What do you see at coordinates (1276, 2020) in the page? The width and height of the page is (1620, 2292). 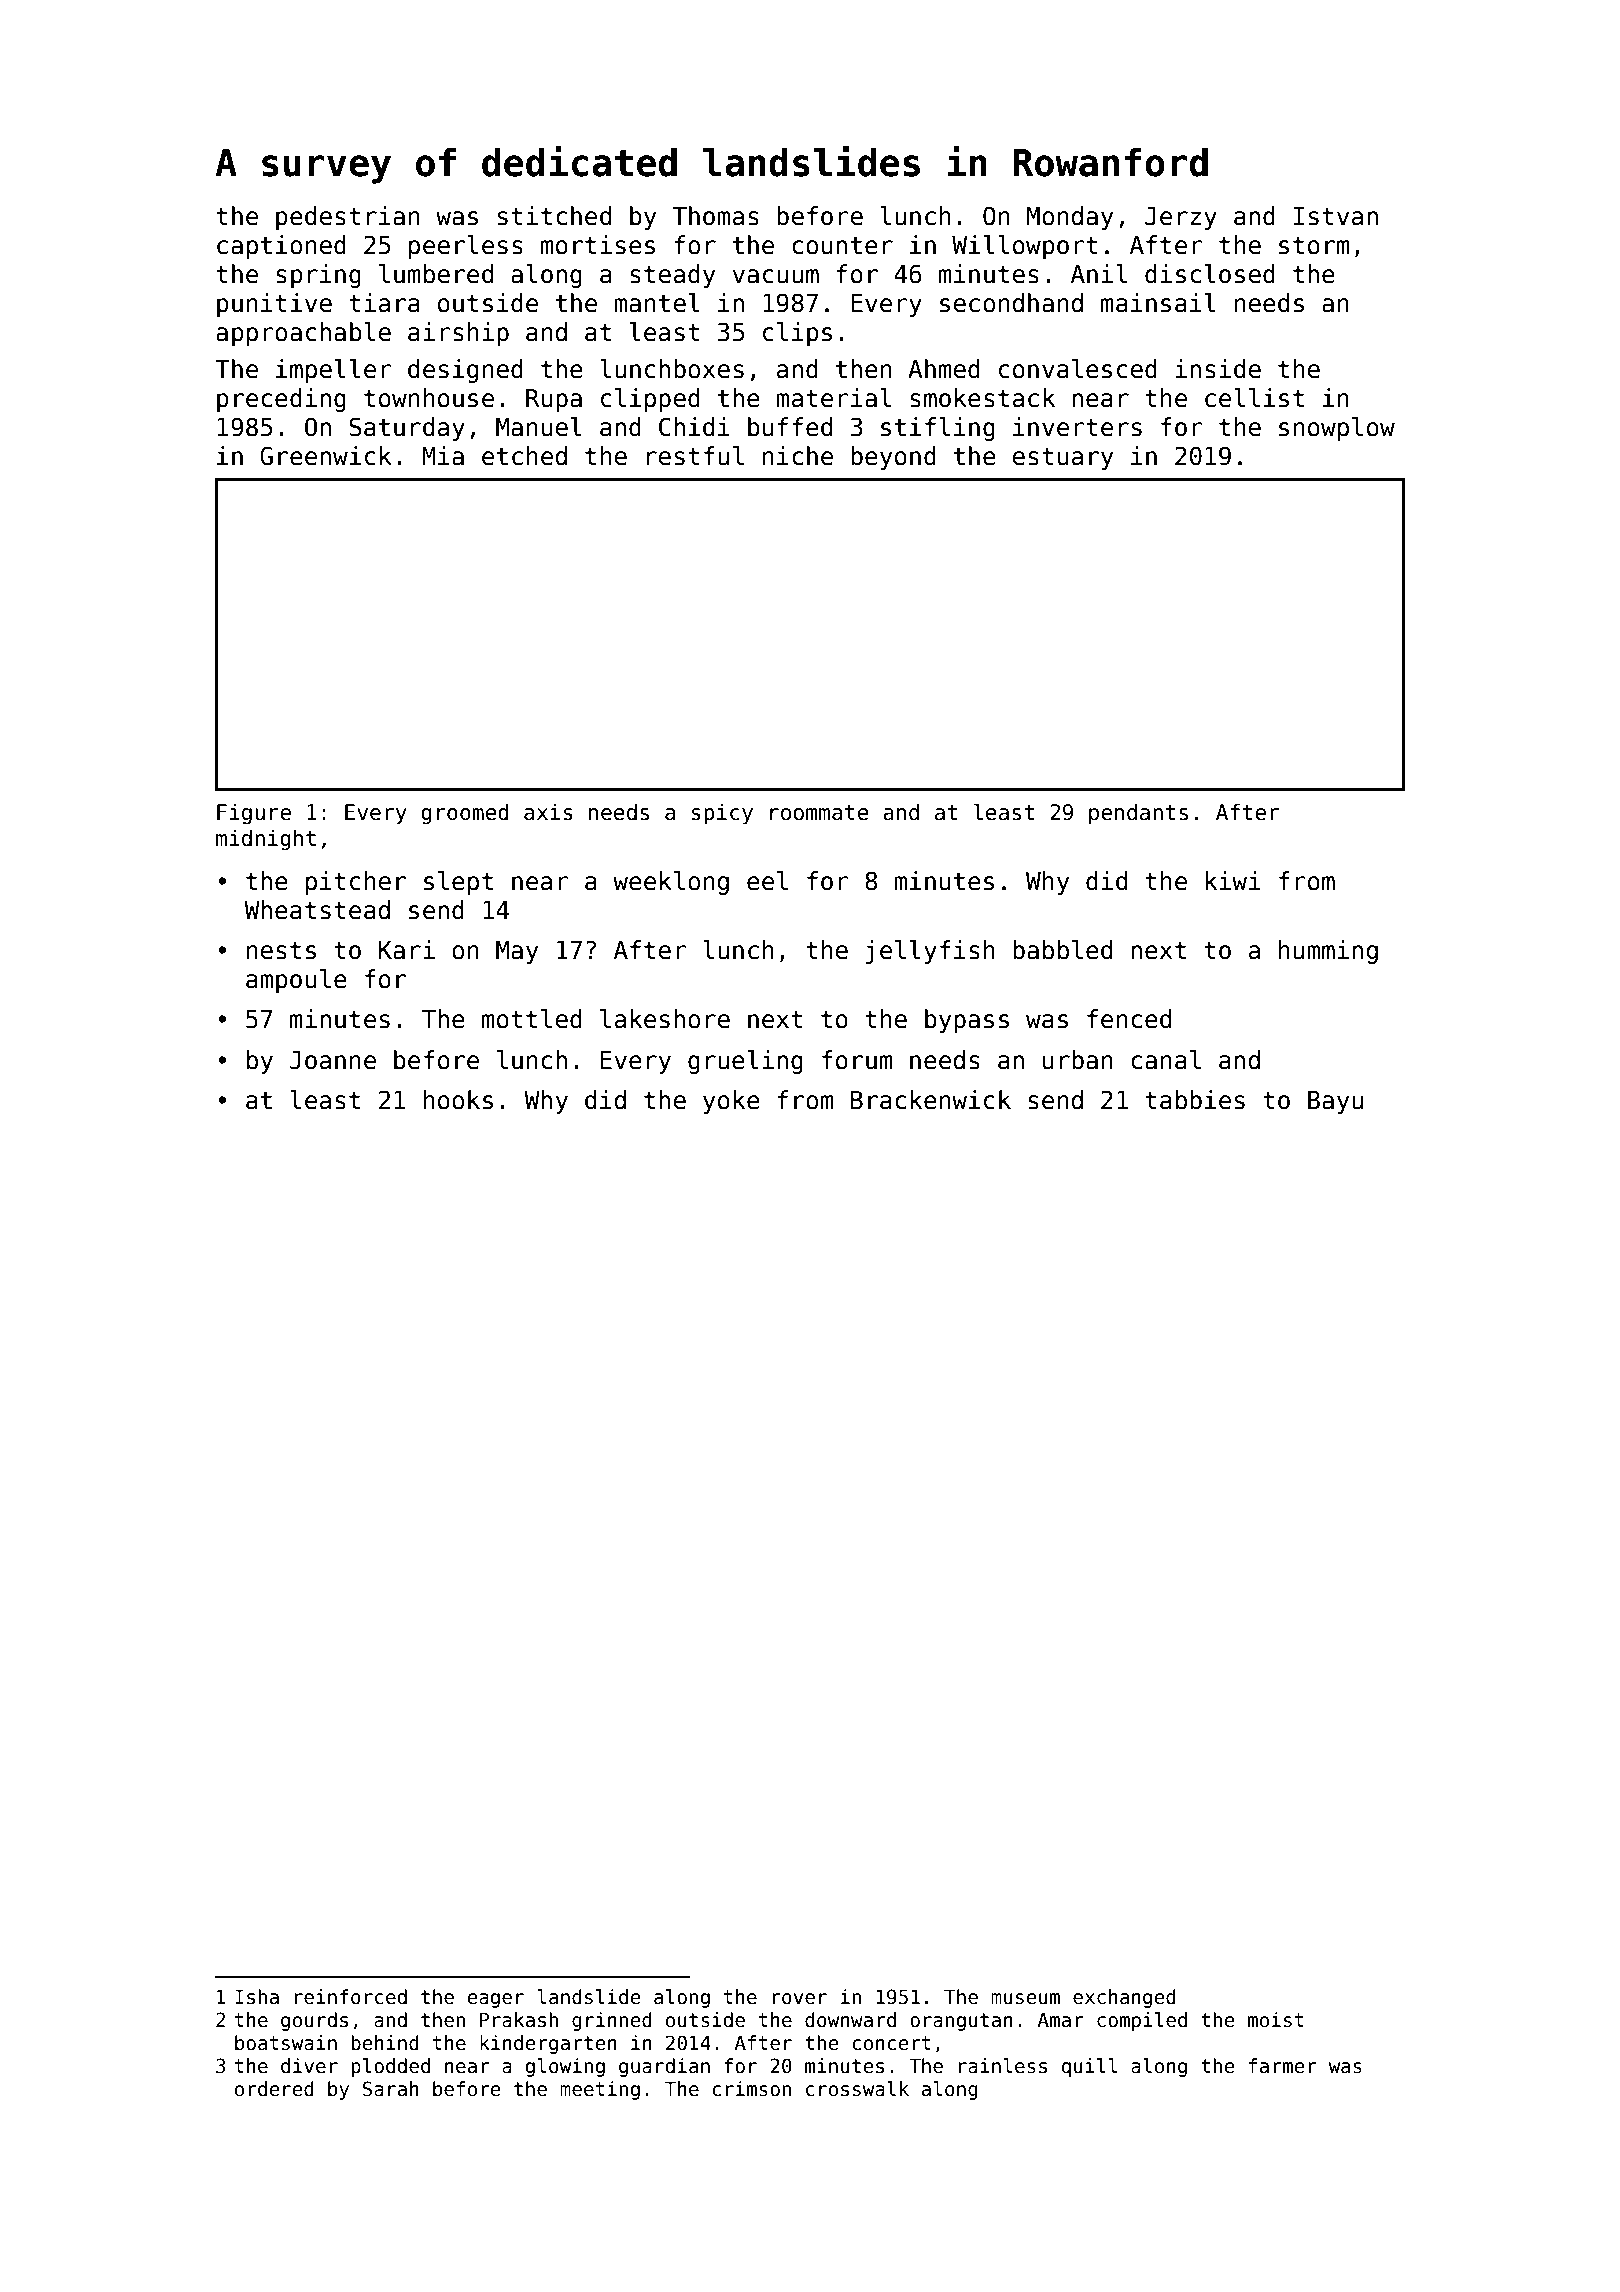 I see `moist` at bounding box center [1276, 2020].
